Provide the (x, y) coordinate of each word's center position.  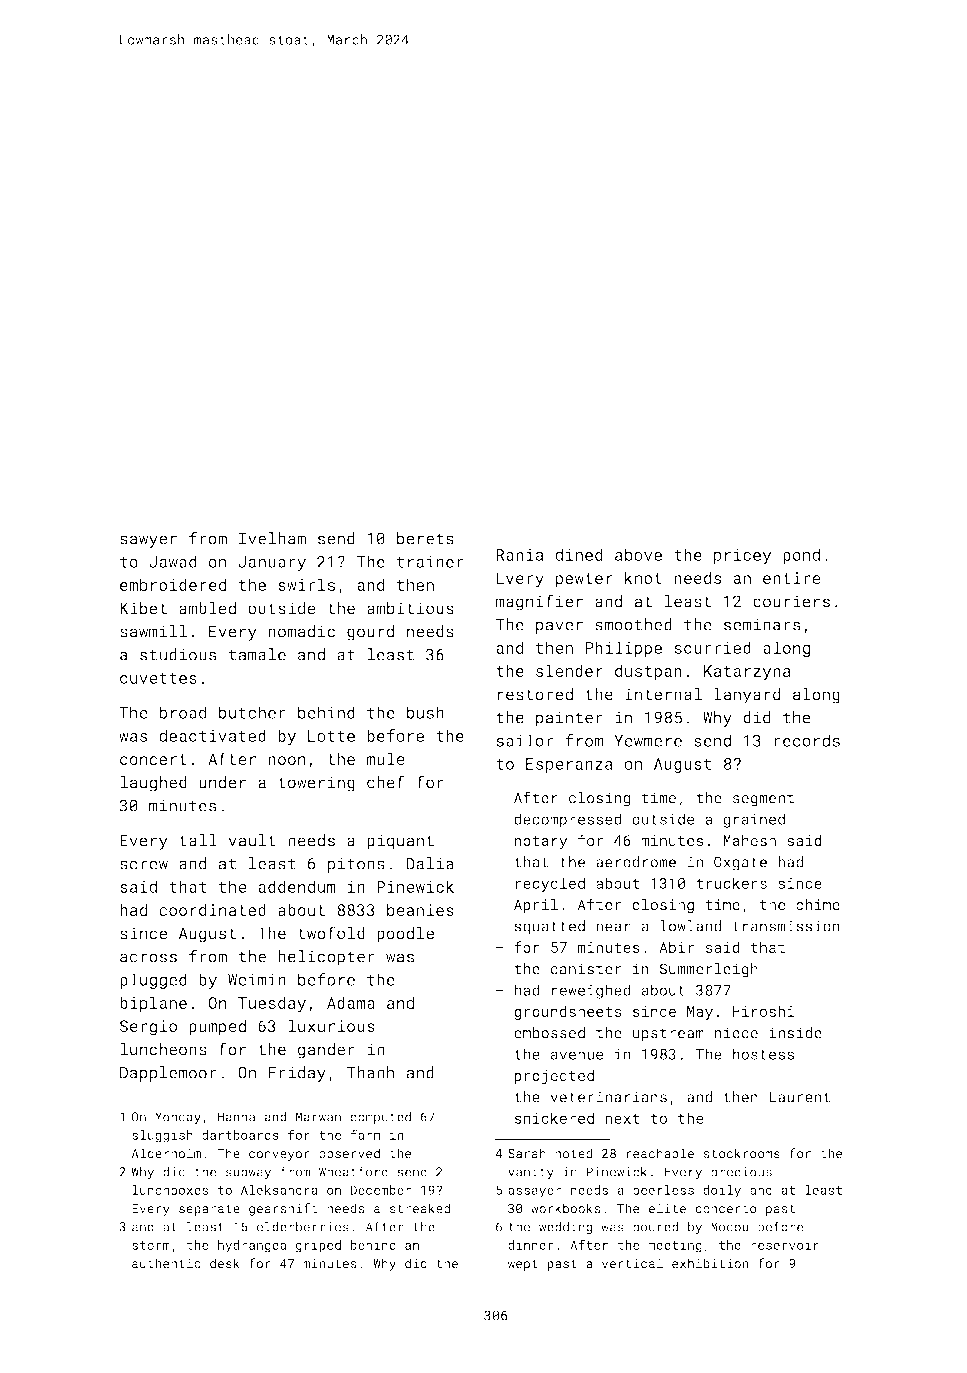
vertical (632, 1263)
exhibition (710, 1263)
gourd (370, 633)
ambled (207, 608)
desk (225, 1263)
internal (663, 694)
